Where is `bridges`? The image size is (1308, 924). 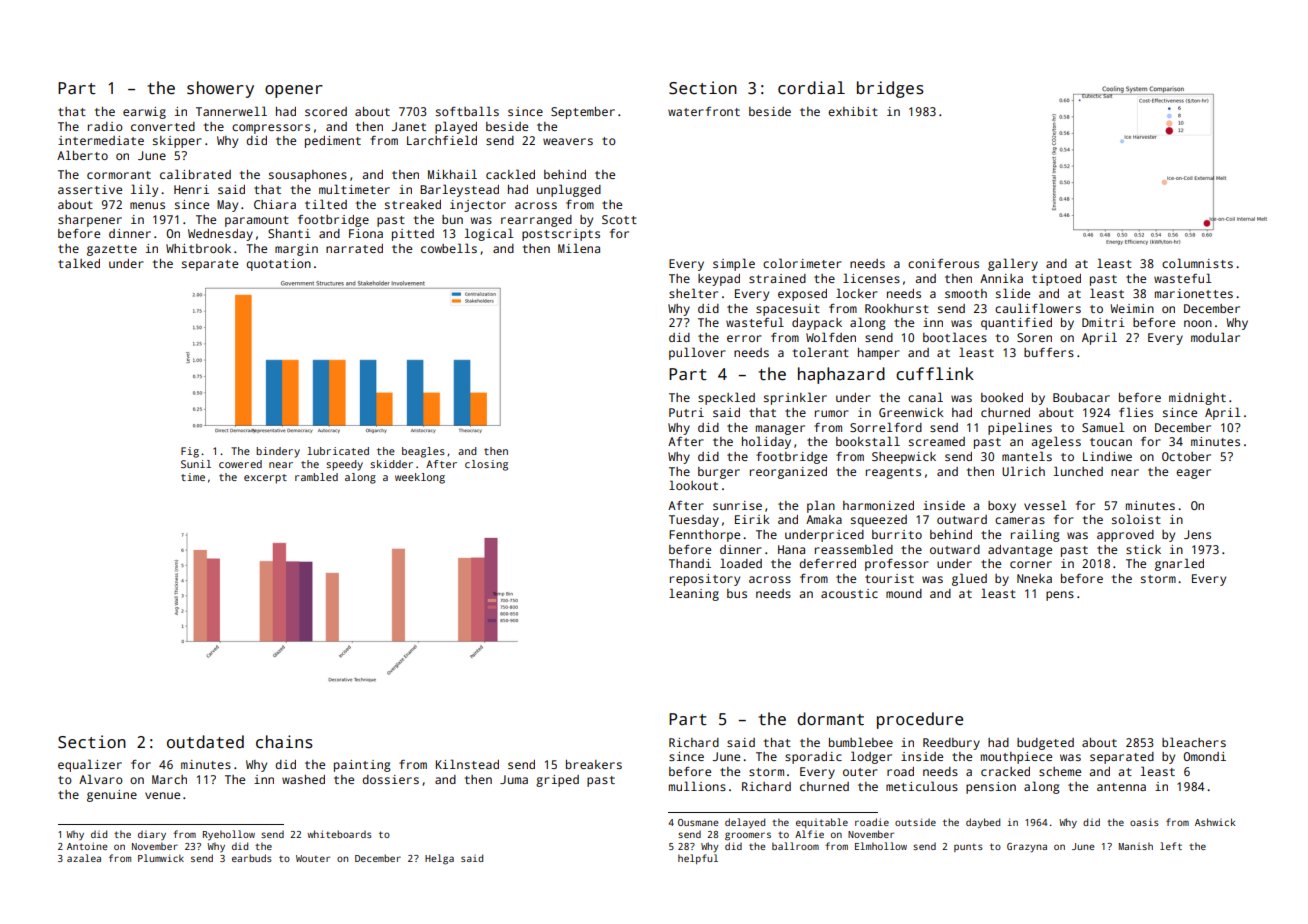
bridges is located at coordinates (890, 89).
